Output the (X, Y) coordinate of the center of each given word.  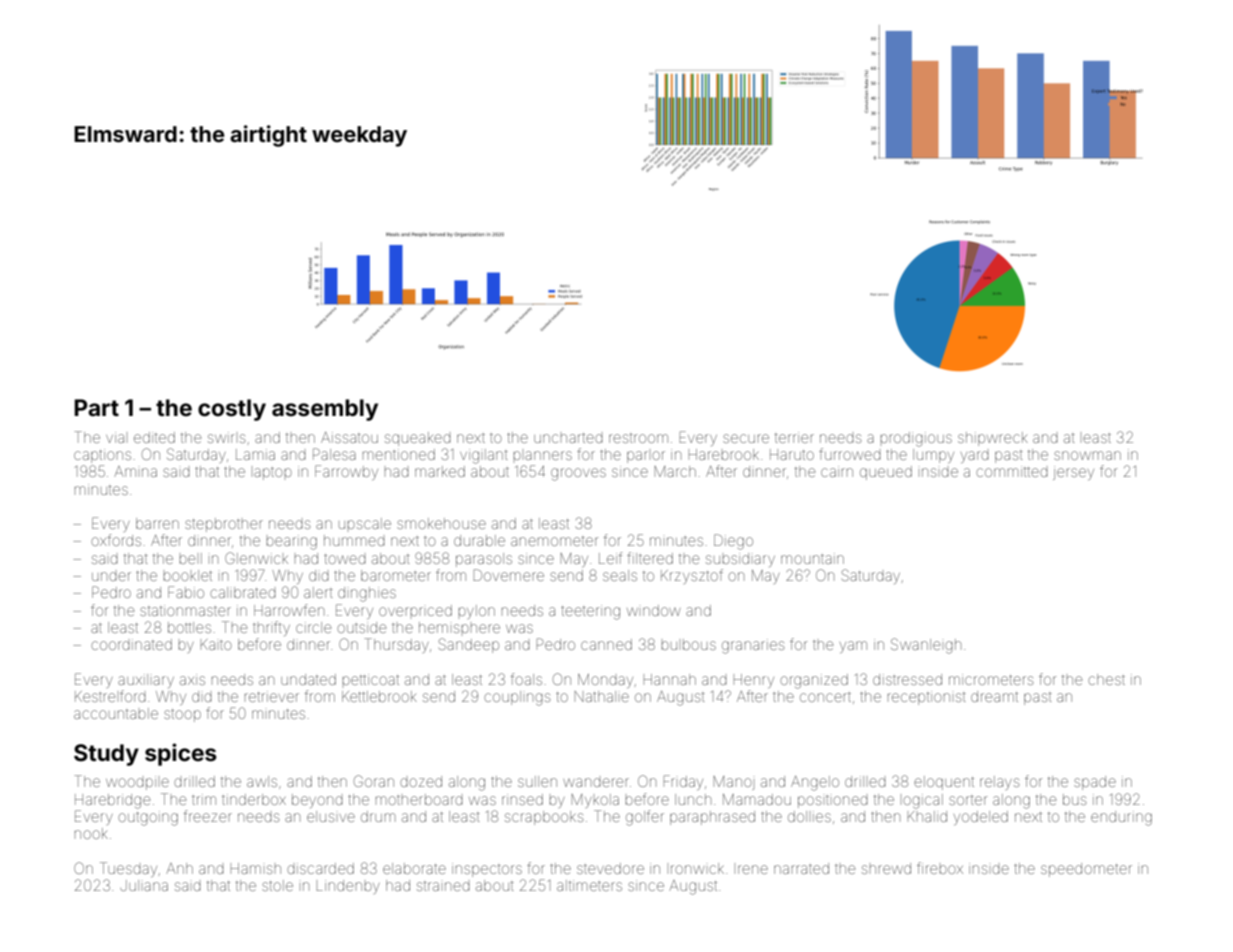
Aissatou (349, 437)
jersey (1073, 473)
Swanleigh (926, 646)
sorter (968, 800)
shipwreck (993, 439)
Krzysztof (692, 576)
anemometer (554, 541)
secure (746, 438)
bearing (291, 542)
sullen (537, 781)
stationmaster (185, 610)
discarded (320, 868)
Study (106, 755)
